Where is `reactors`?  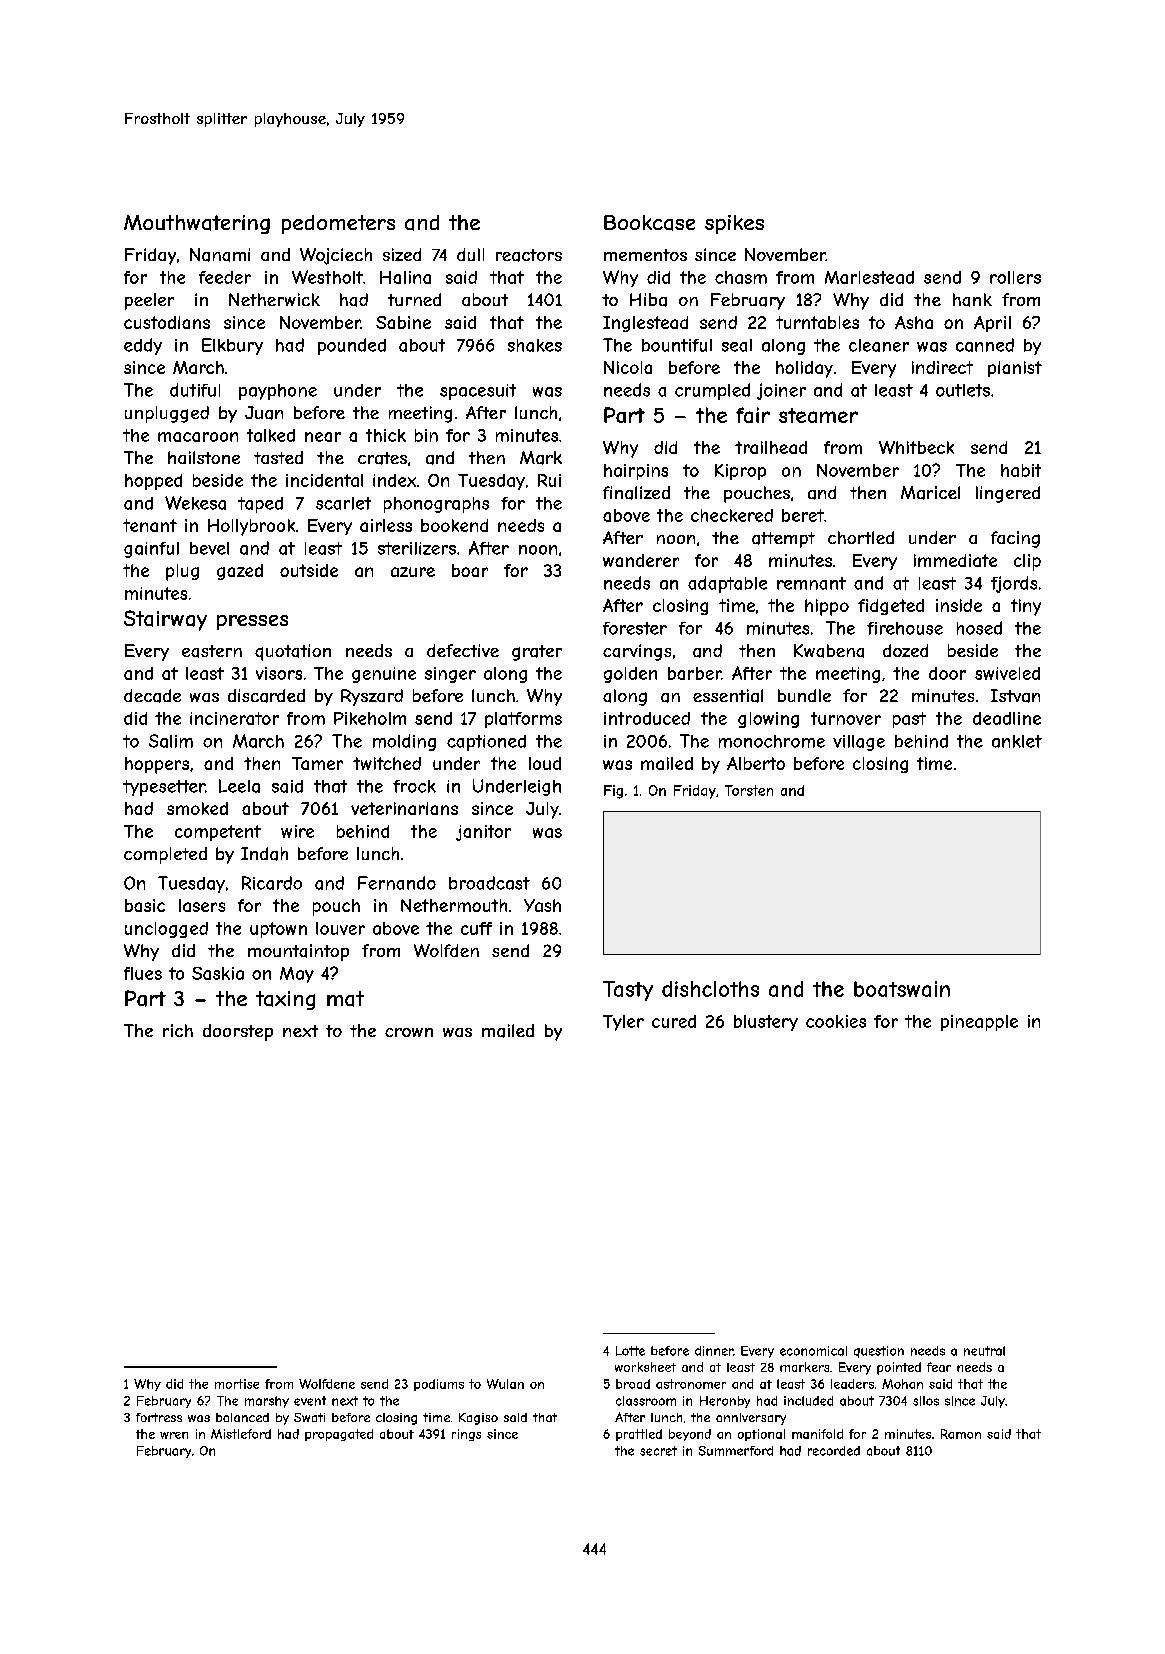 reactors is located at coordinates (529, 255).
